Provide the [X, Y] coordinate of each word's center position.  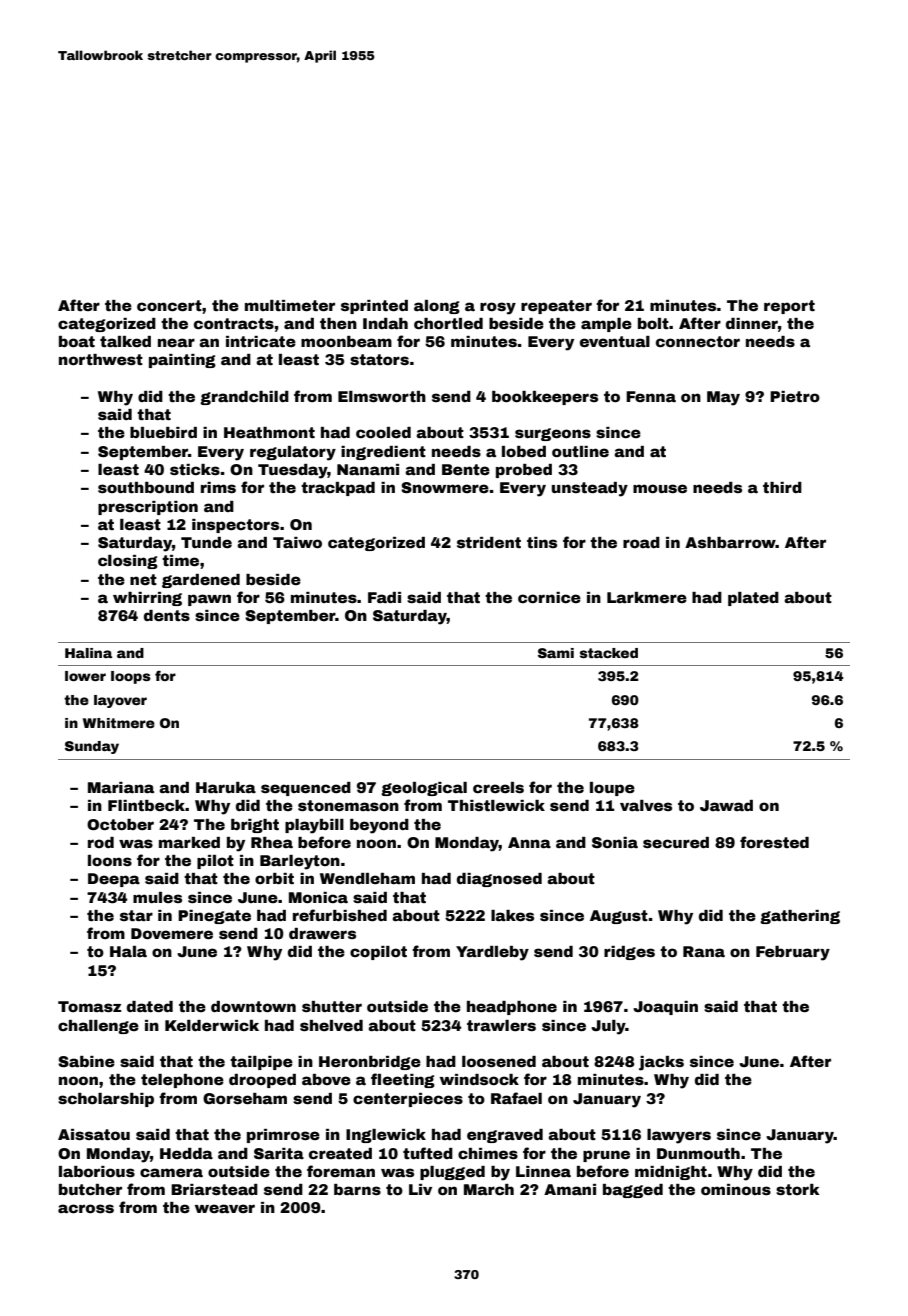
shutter [332, 1006]
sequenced [306, 789]
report [789, 307]
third [782, 487]
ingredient [383, 453]
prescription [148, 508]
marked [189, 842]
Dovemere [172, 933]
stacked [609, 653]
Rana [704, 951]
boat [77, 341]
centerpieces [408, 1100]
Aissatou [94, 1134]
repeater [556, 307]
